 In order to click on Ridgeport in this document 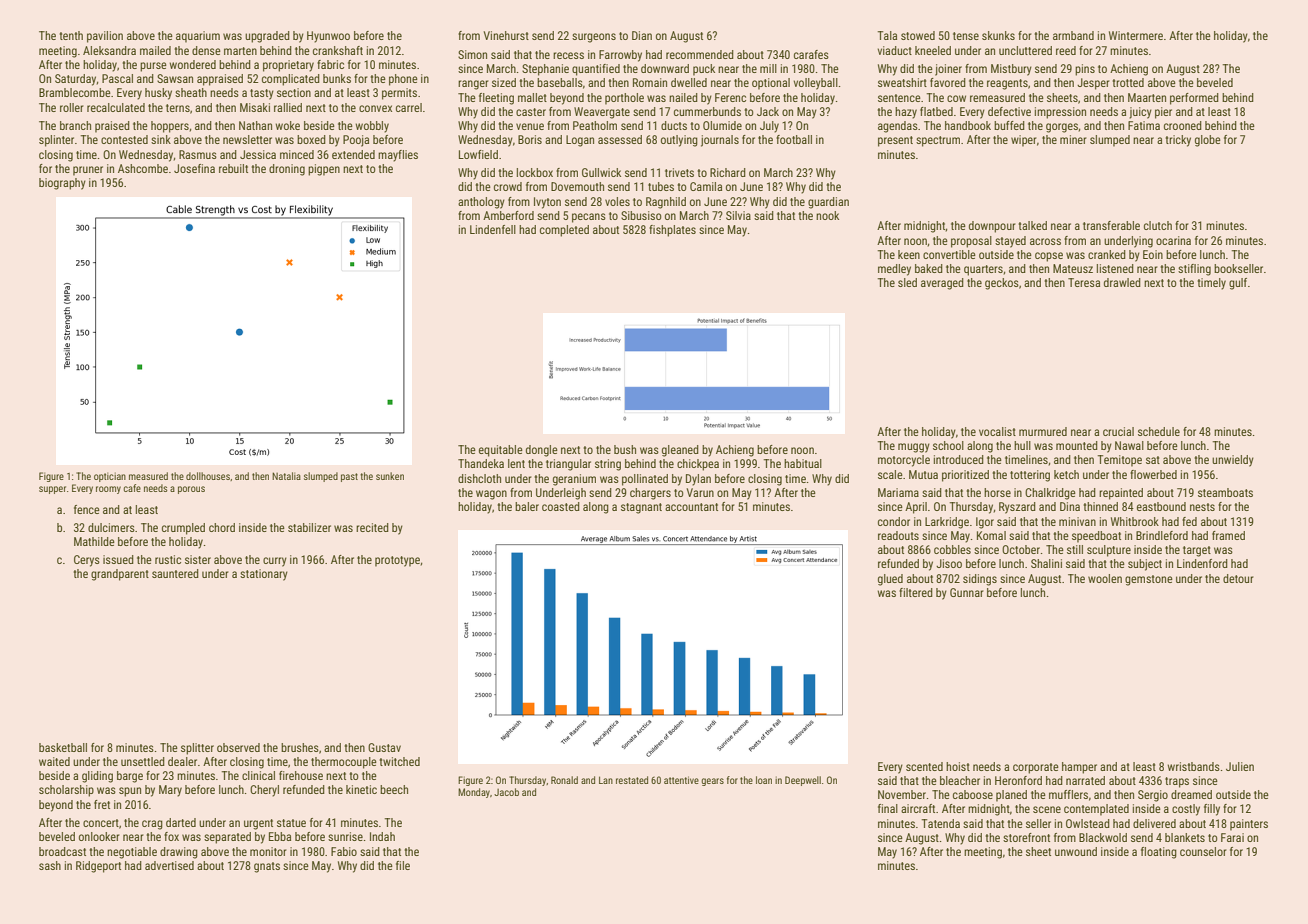, I will do `click(98, 867)`.
